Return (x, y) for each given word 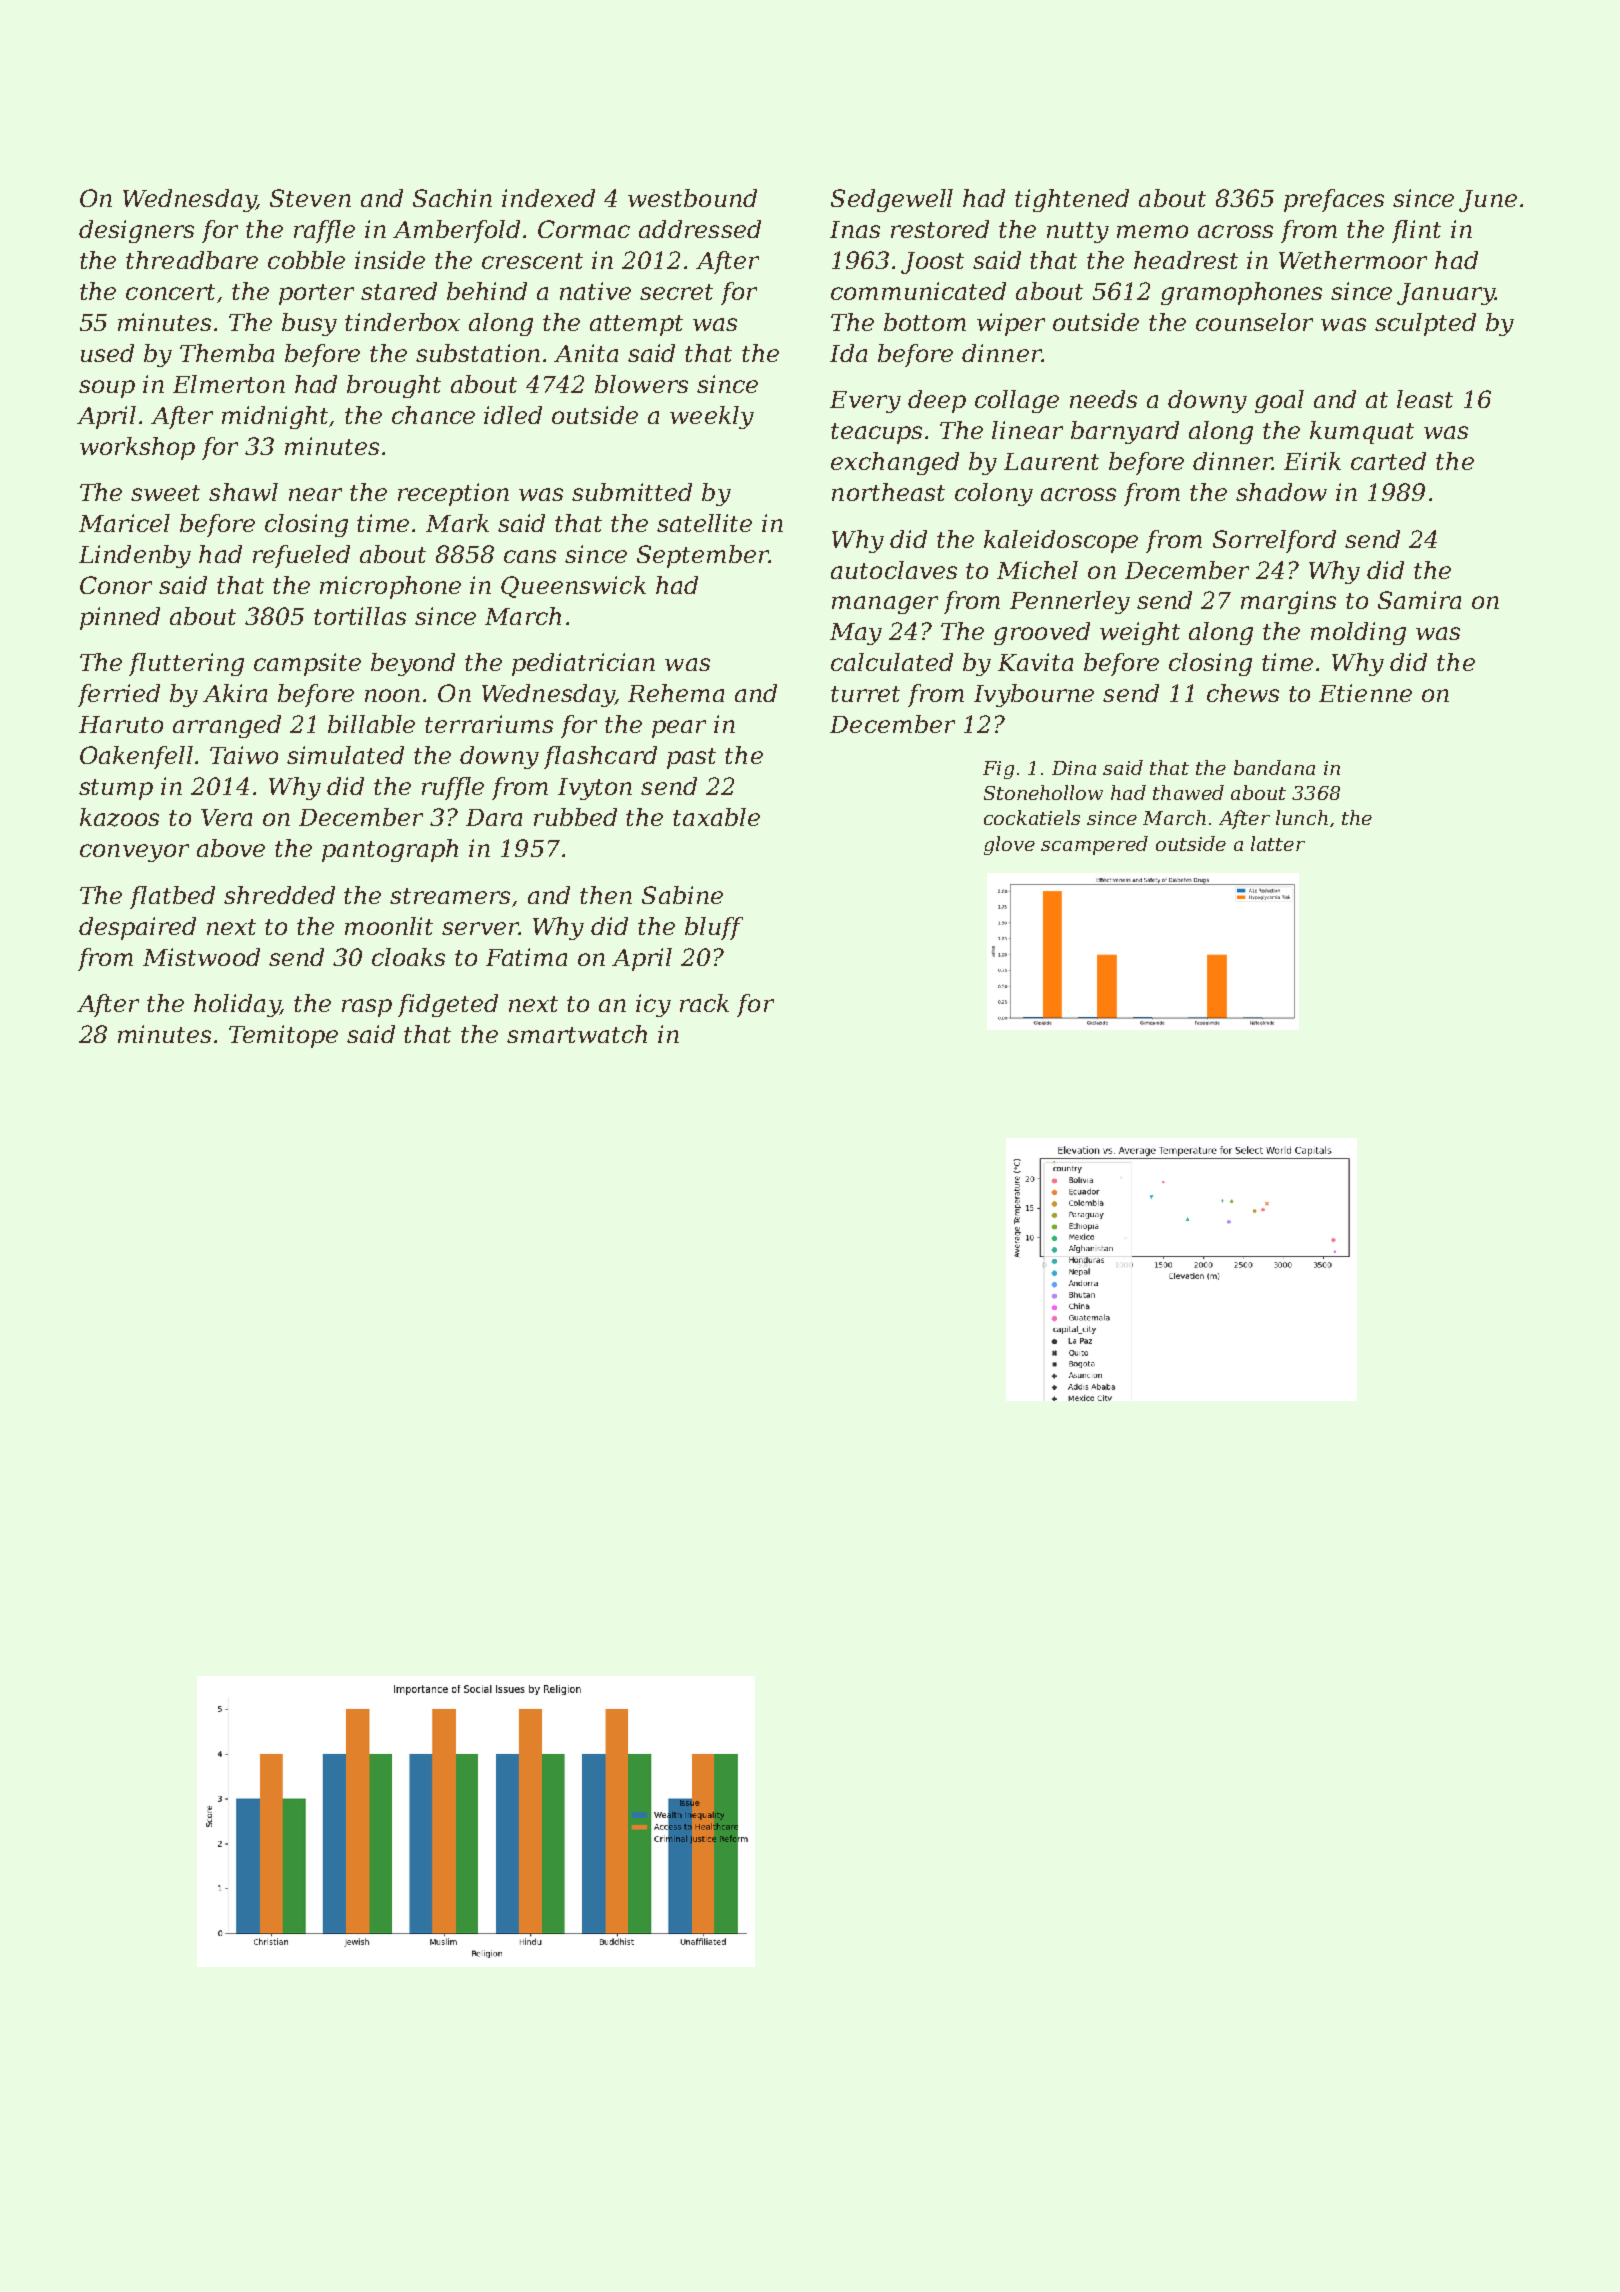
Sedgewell (892, 200)
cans (530, 556)
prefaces (1334, 200)
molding (1358, 633)
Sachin (452, 198)
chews (1243, 693)
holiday (237, 1005)
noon (392, 695)
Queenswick (573, 587)
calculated (892, 662)
